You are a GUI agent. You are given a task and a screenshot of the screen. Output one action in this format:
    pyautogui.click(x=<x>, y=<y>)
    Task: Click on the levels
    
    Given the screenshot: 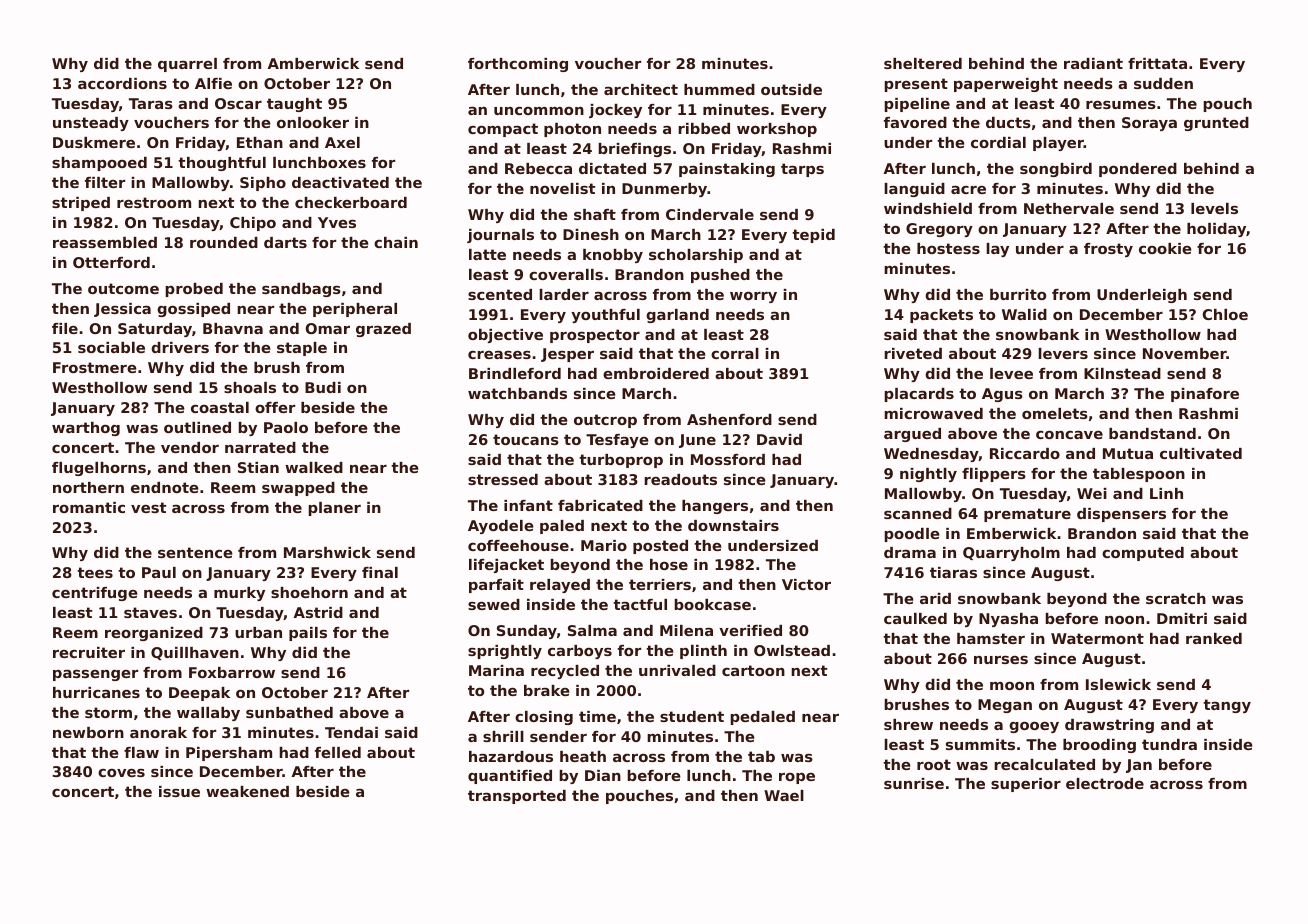 What is the action you would take?
    pyautogui.click(x=1214, y=208)
